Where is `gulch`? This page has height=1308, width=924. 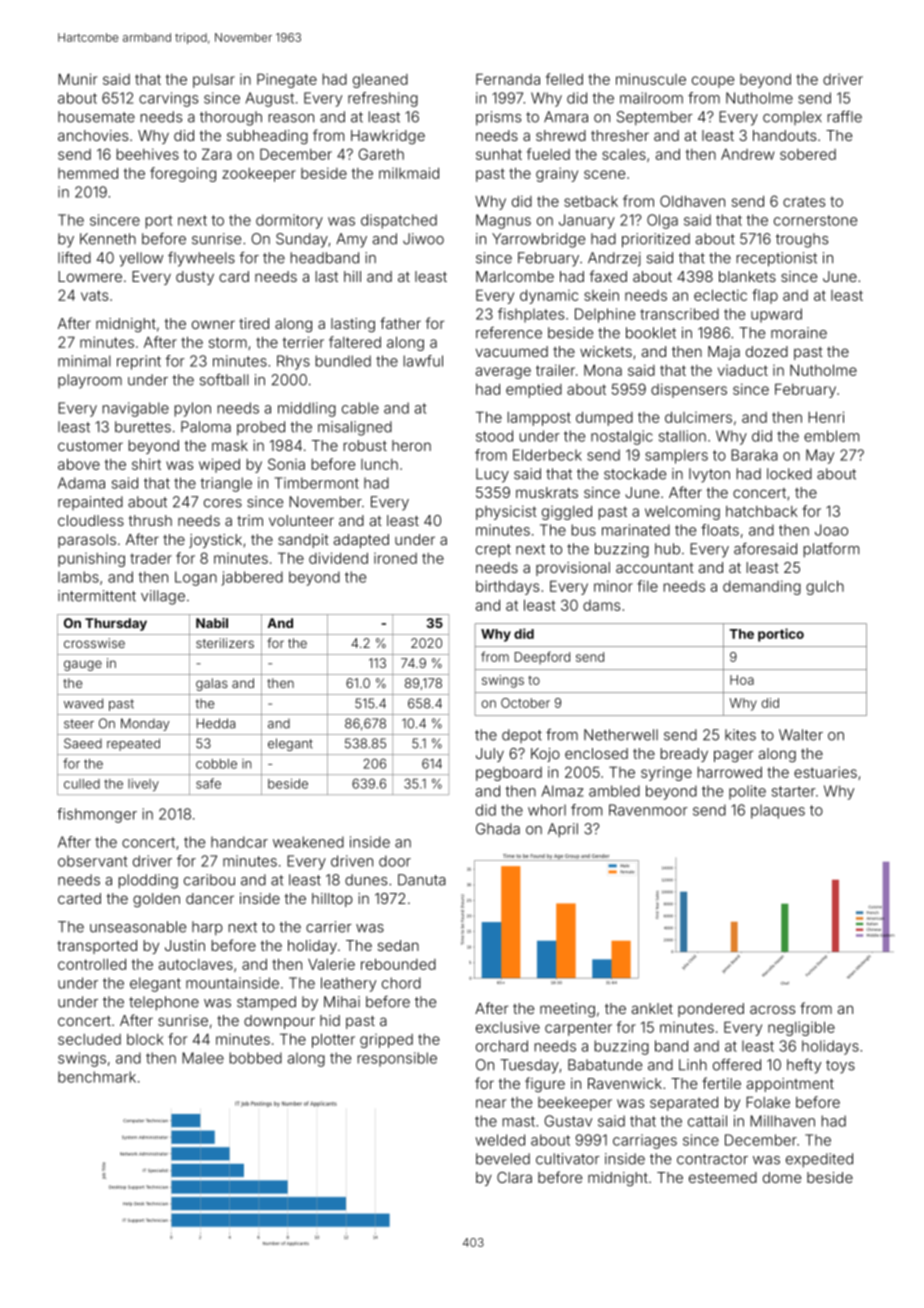 gulch is located at coordinates (825, 587).
